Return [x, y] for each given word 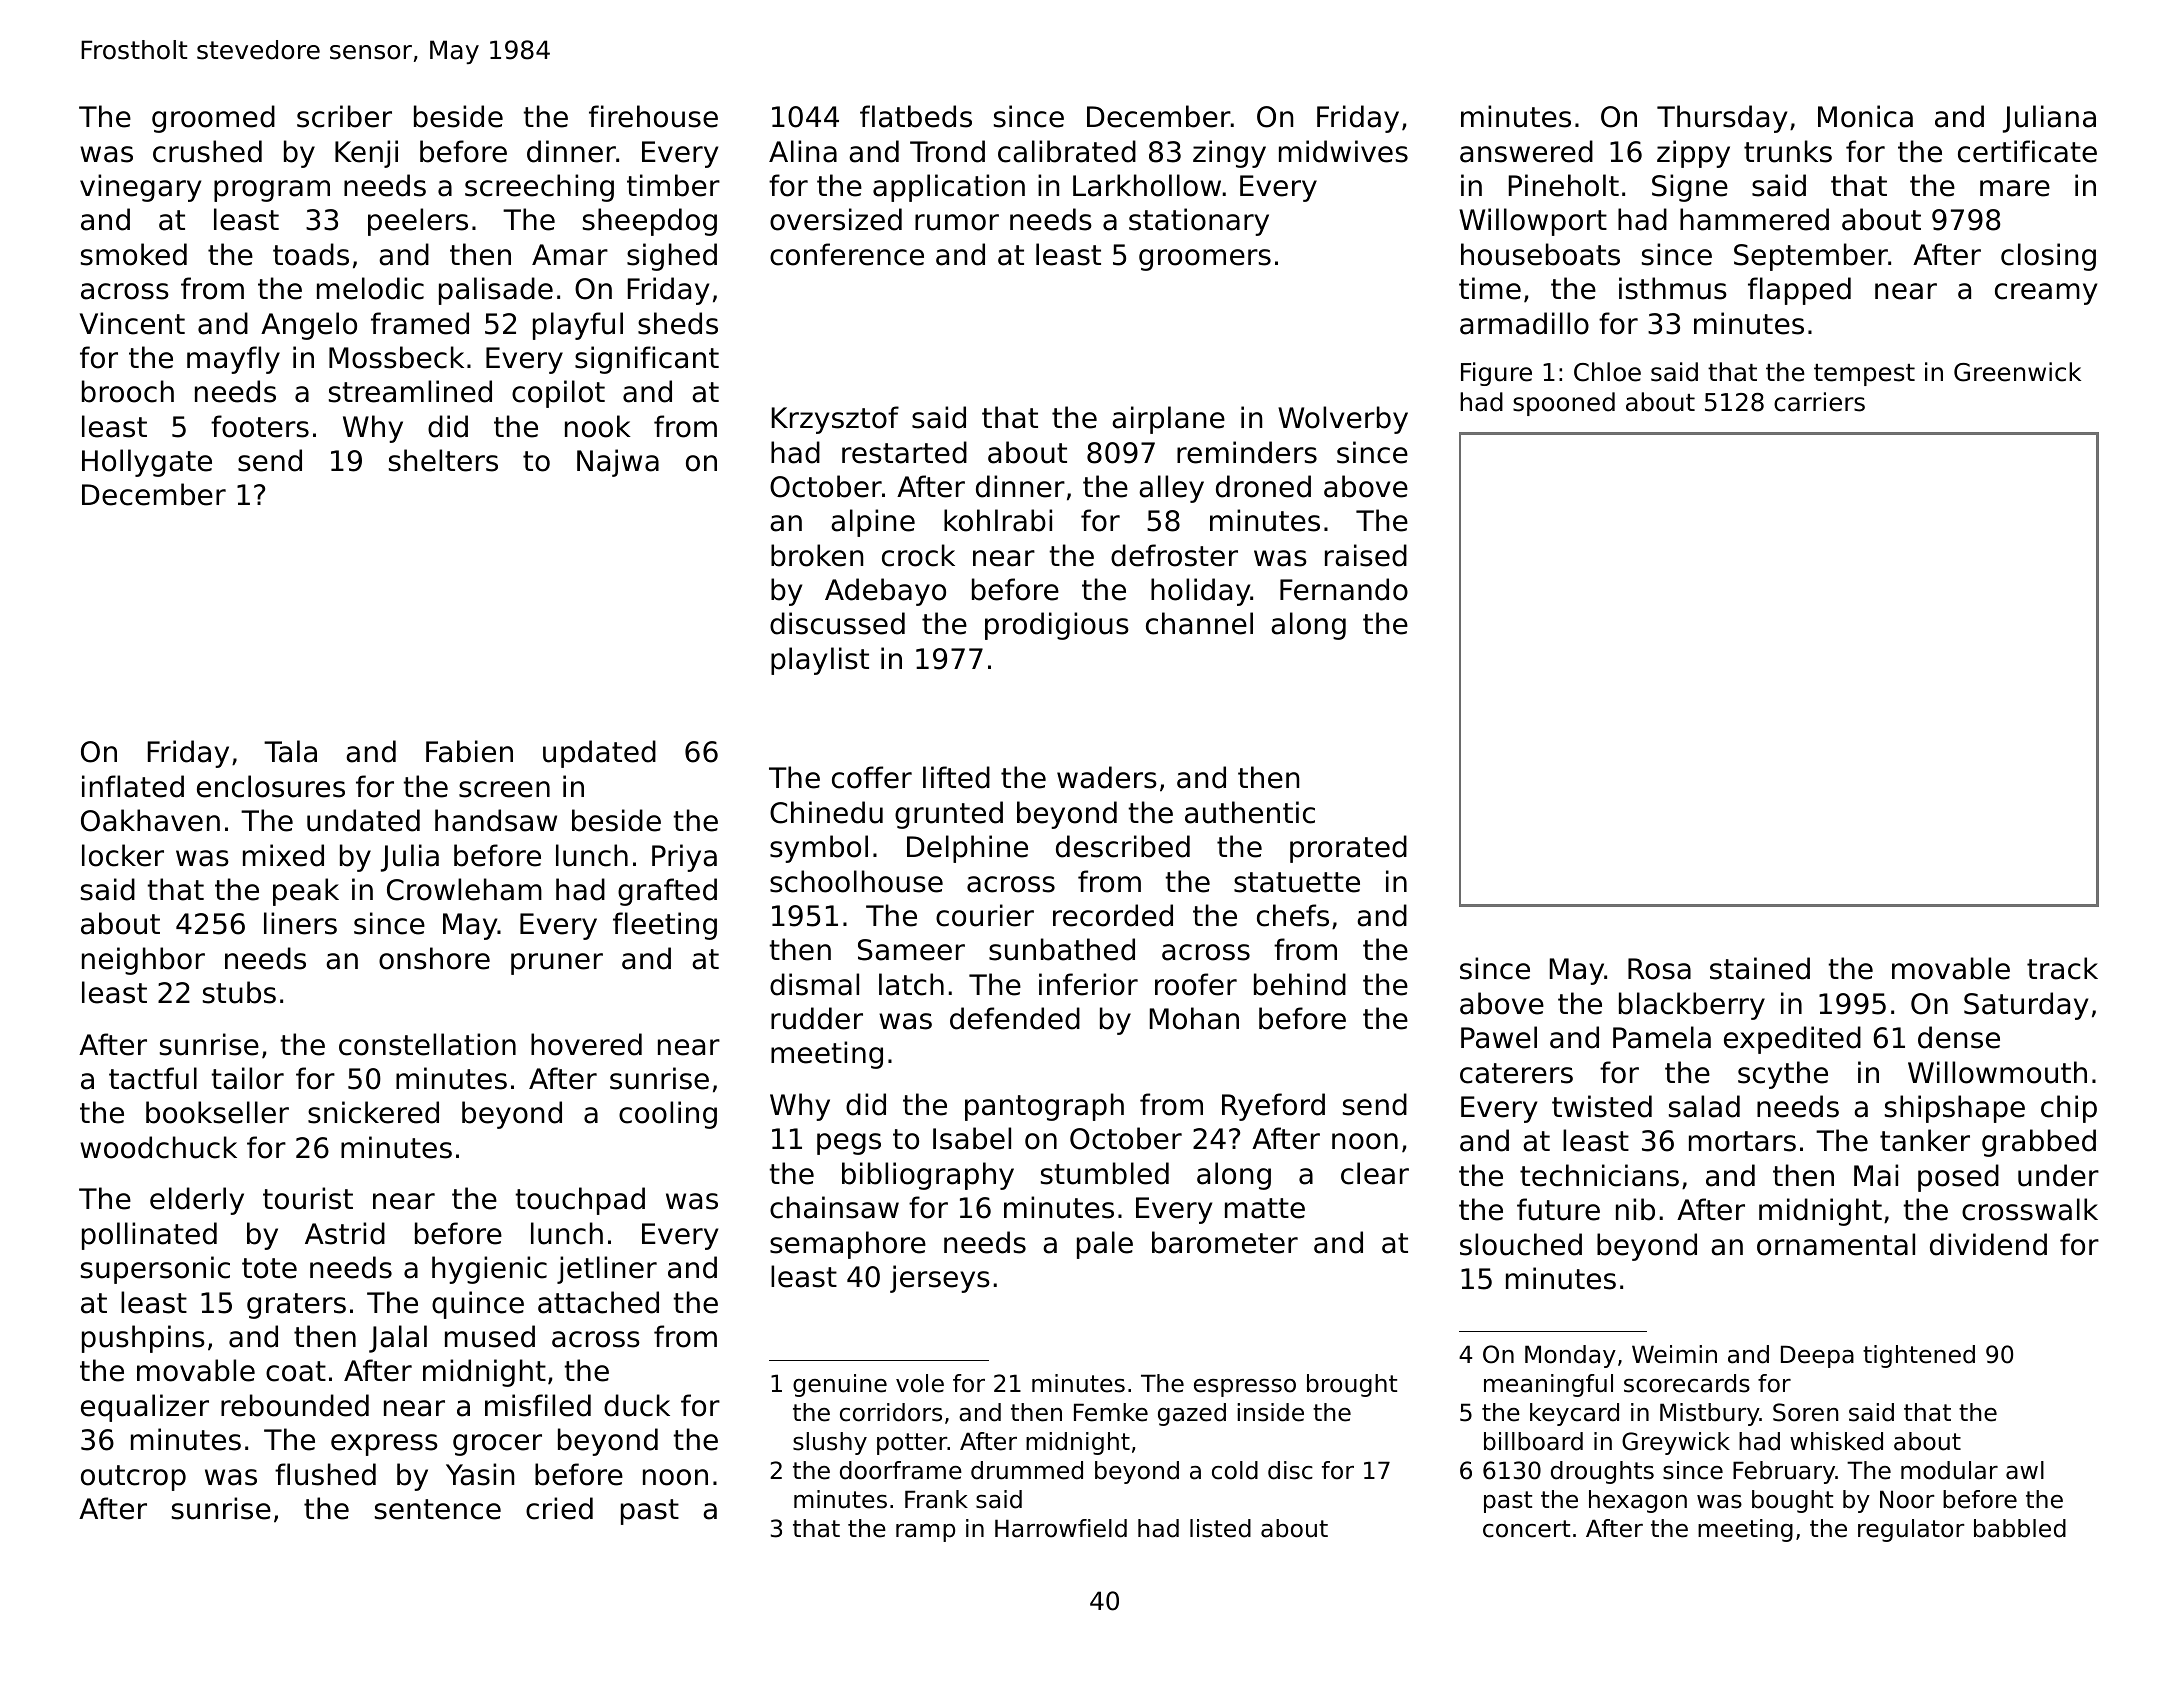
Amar [570, 255]
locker [123, 855]
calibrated [1067, 151]
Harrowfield [1061, 1528]
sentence [438, 1509]
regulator [1911, 1530]
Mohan [1194, 1018]
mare [2015, 188]
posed [1958, 1178]
